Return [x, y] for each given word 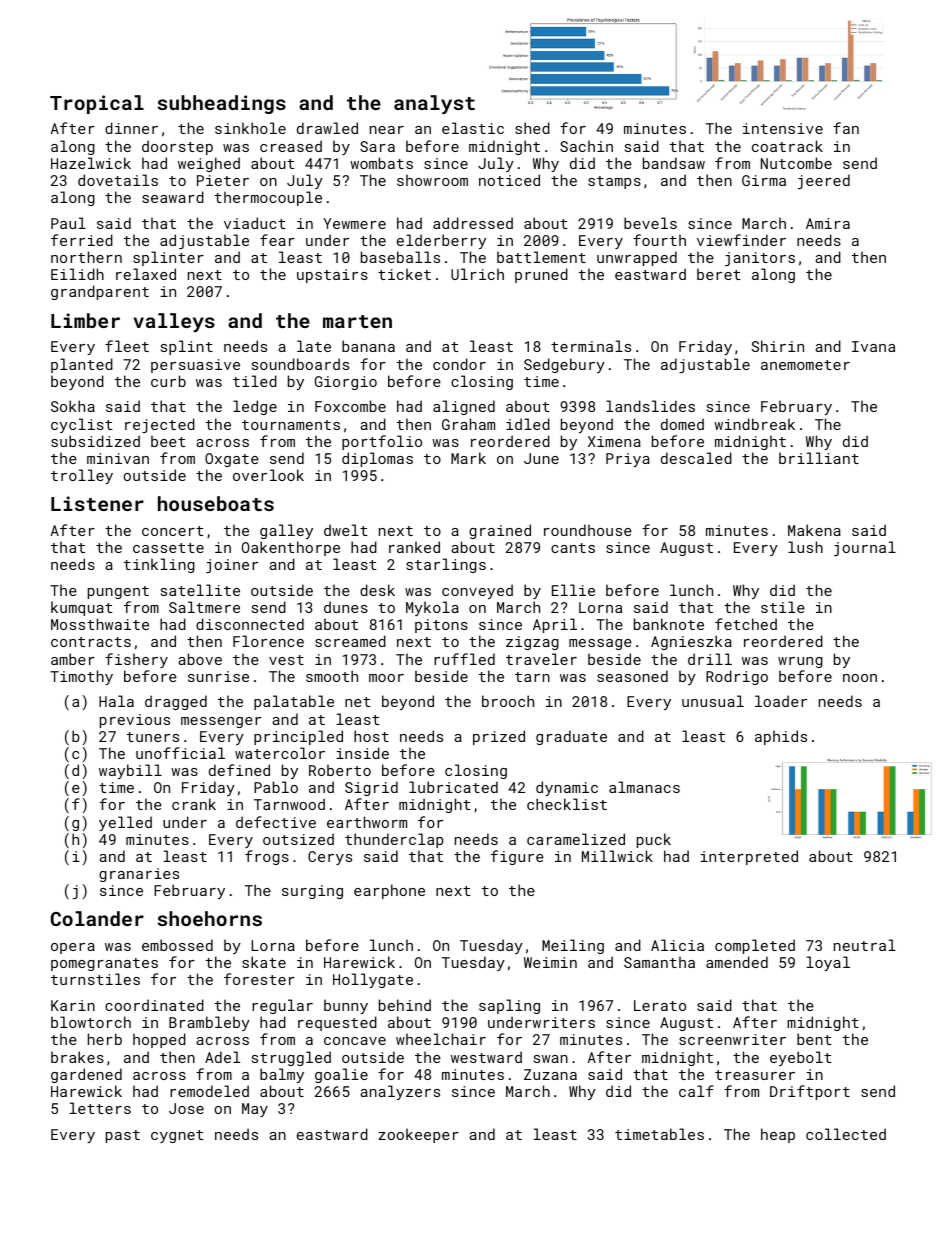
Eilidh [77, 274]
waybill [130, 771]
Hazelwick [91, 163]
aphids [781, 737]
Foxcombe [350, 406]
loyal [828, 963]
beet [168, 441]
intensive [783, 128]
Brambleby [209, 1023]
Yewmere [354, 223]
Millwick [617, 856]
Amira [828, 223]
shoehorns [210, 918]
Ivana [873, 346]
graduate [571, 737]
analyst [434, 104]
